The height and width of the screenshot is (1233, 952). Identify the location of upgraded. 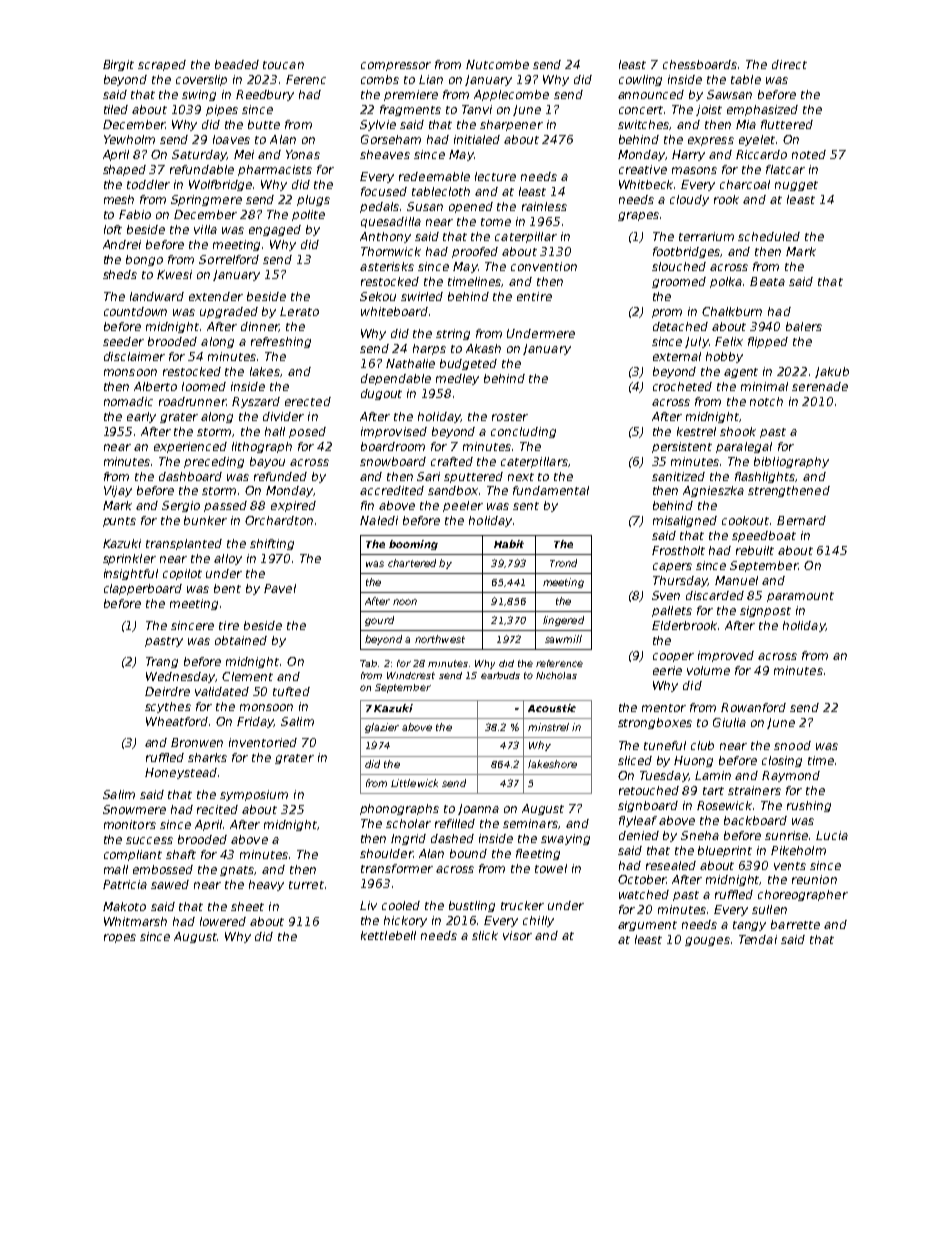
(229, 312).
